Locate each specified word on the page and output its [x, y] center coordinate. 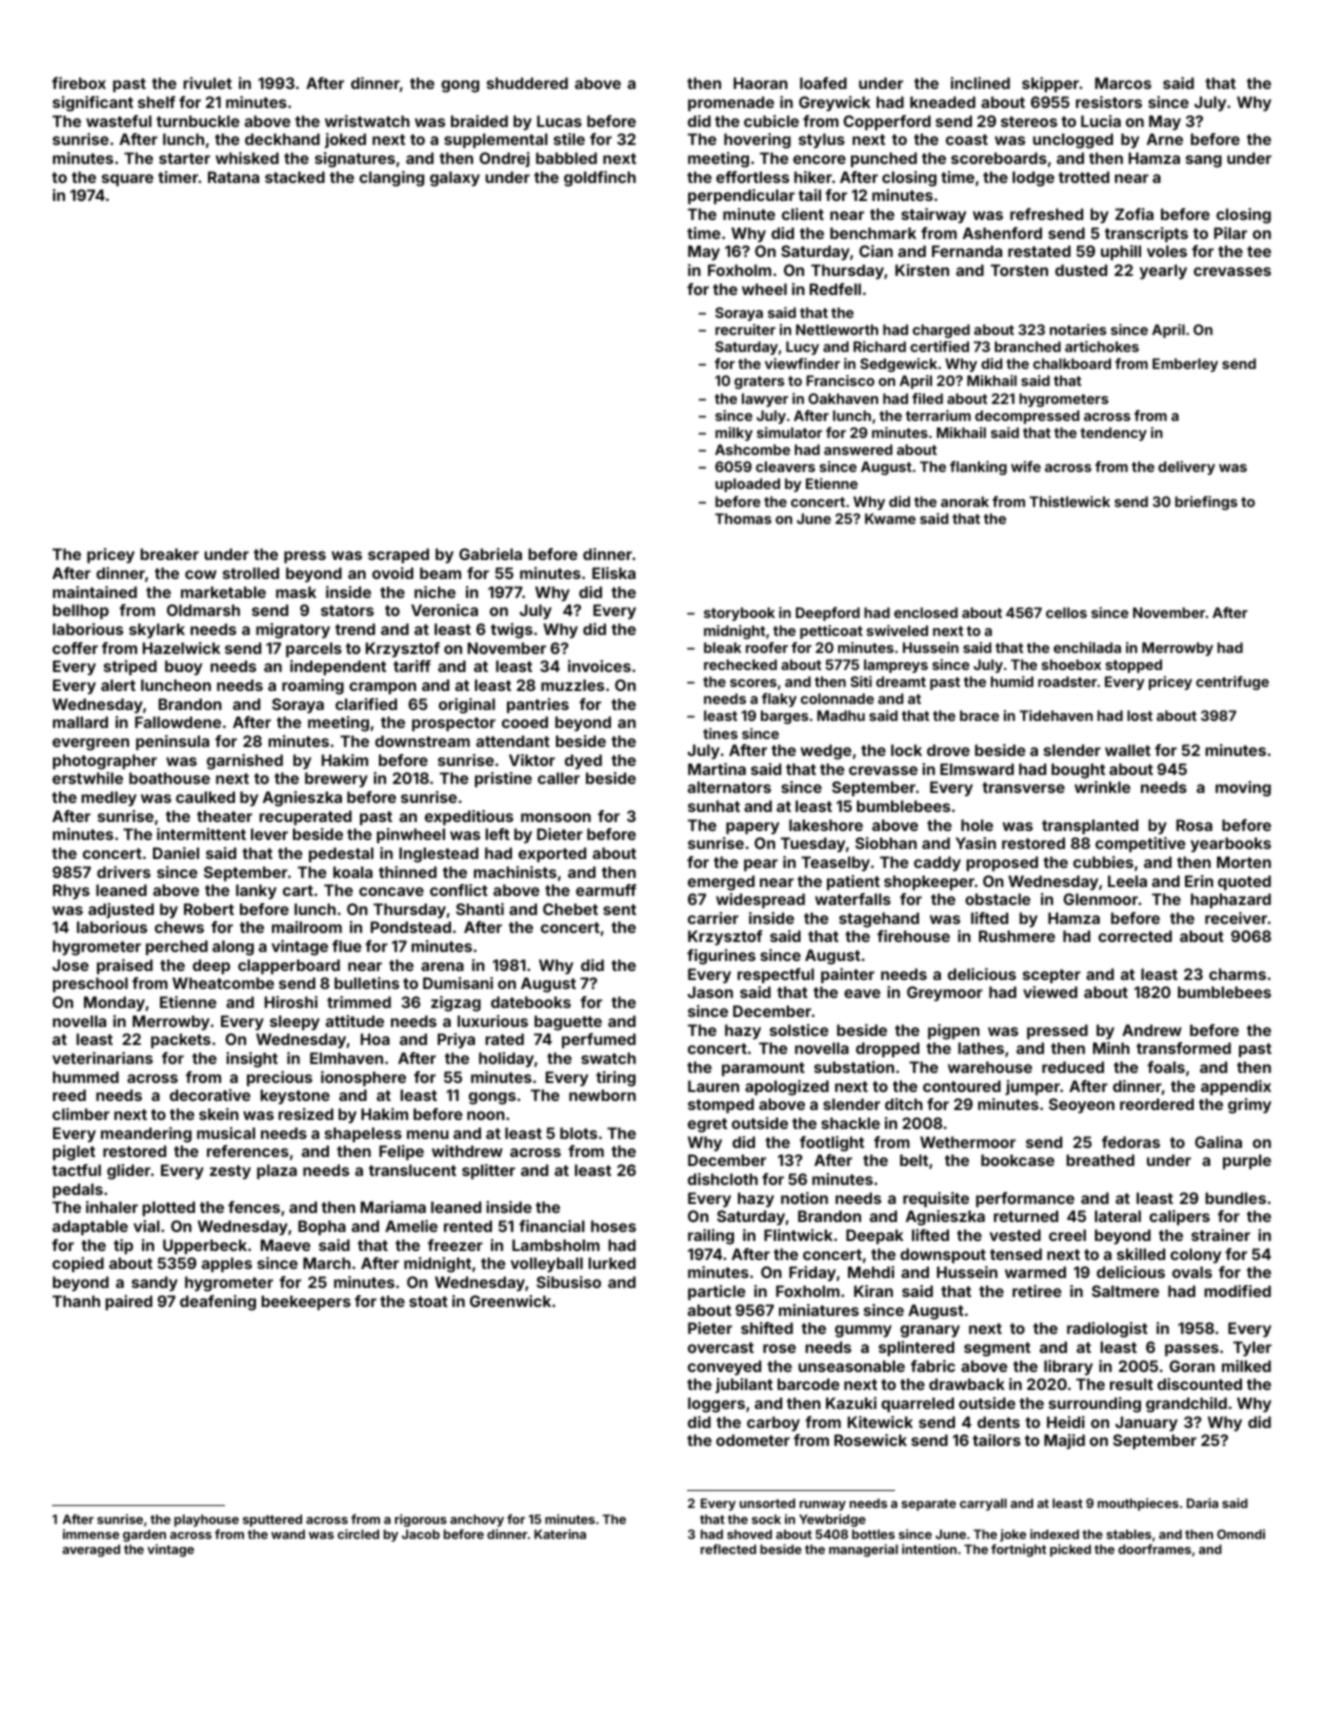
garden [144, 1535]
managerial [863, 1550]
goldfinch [600, 179]
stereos [1029, 121]
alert [118, 685]
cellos [1066, 612]
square [128, 180]
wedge [826, 752]
